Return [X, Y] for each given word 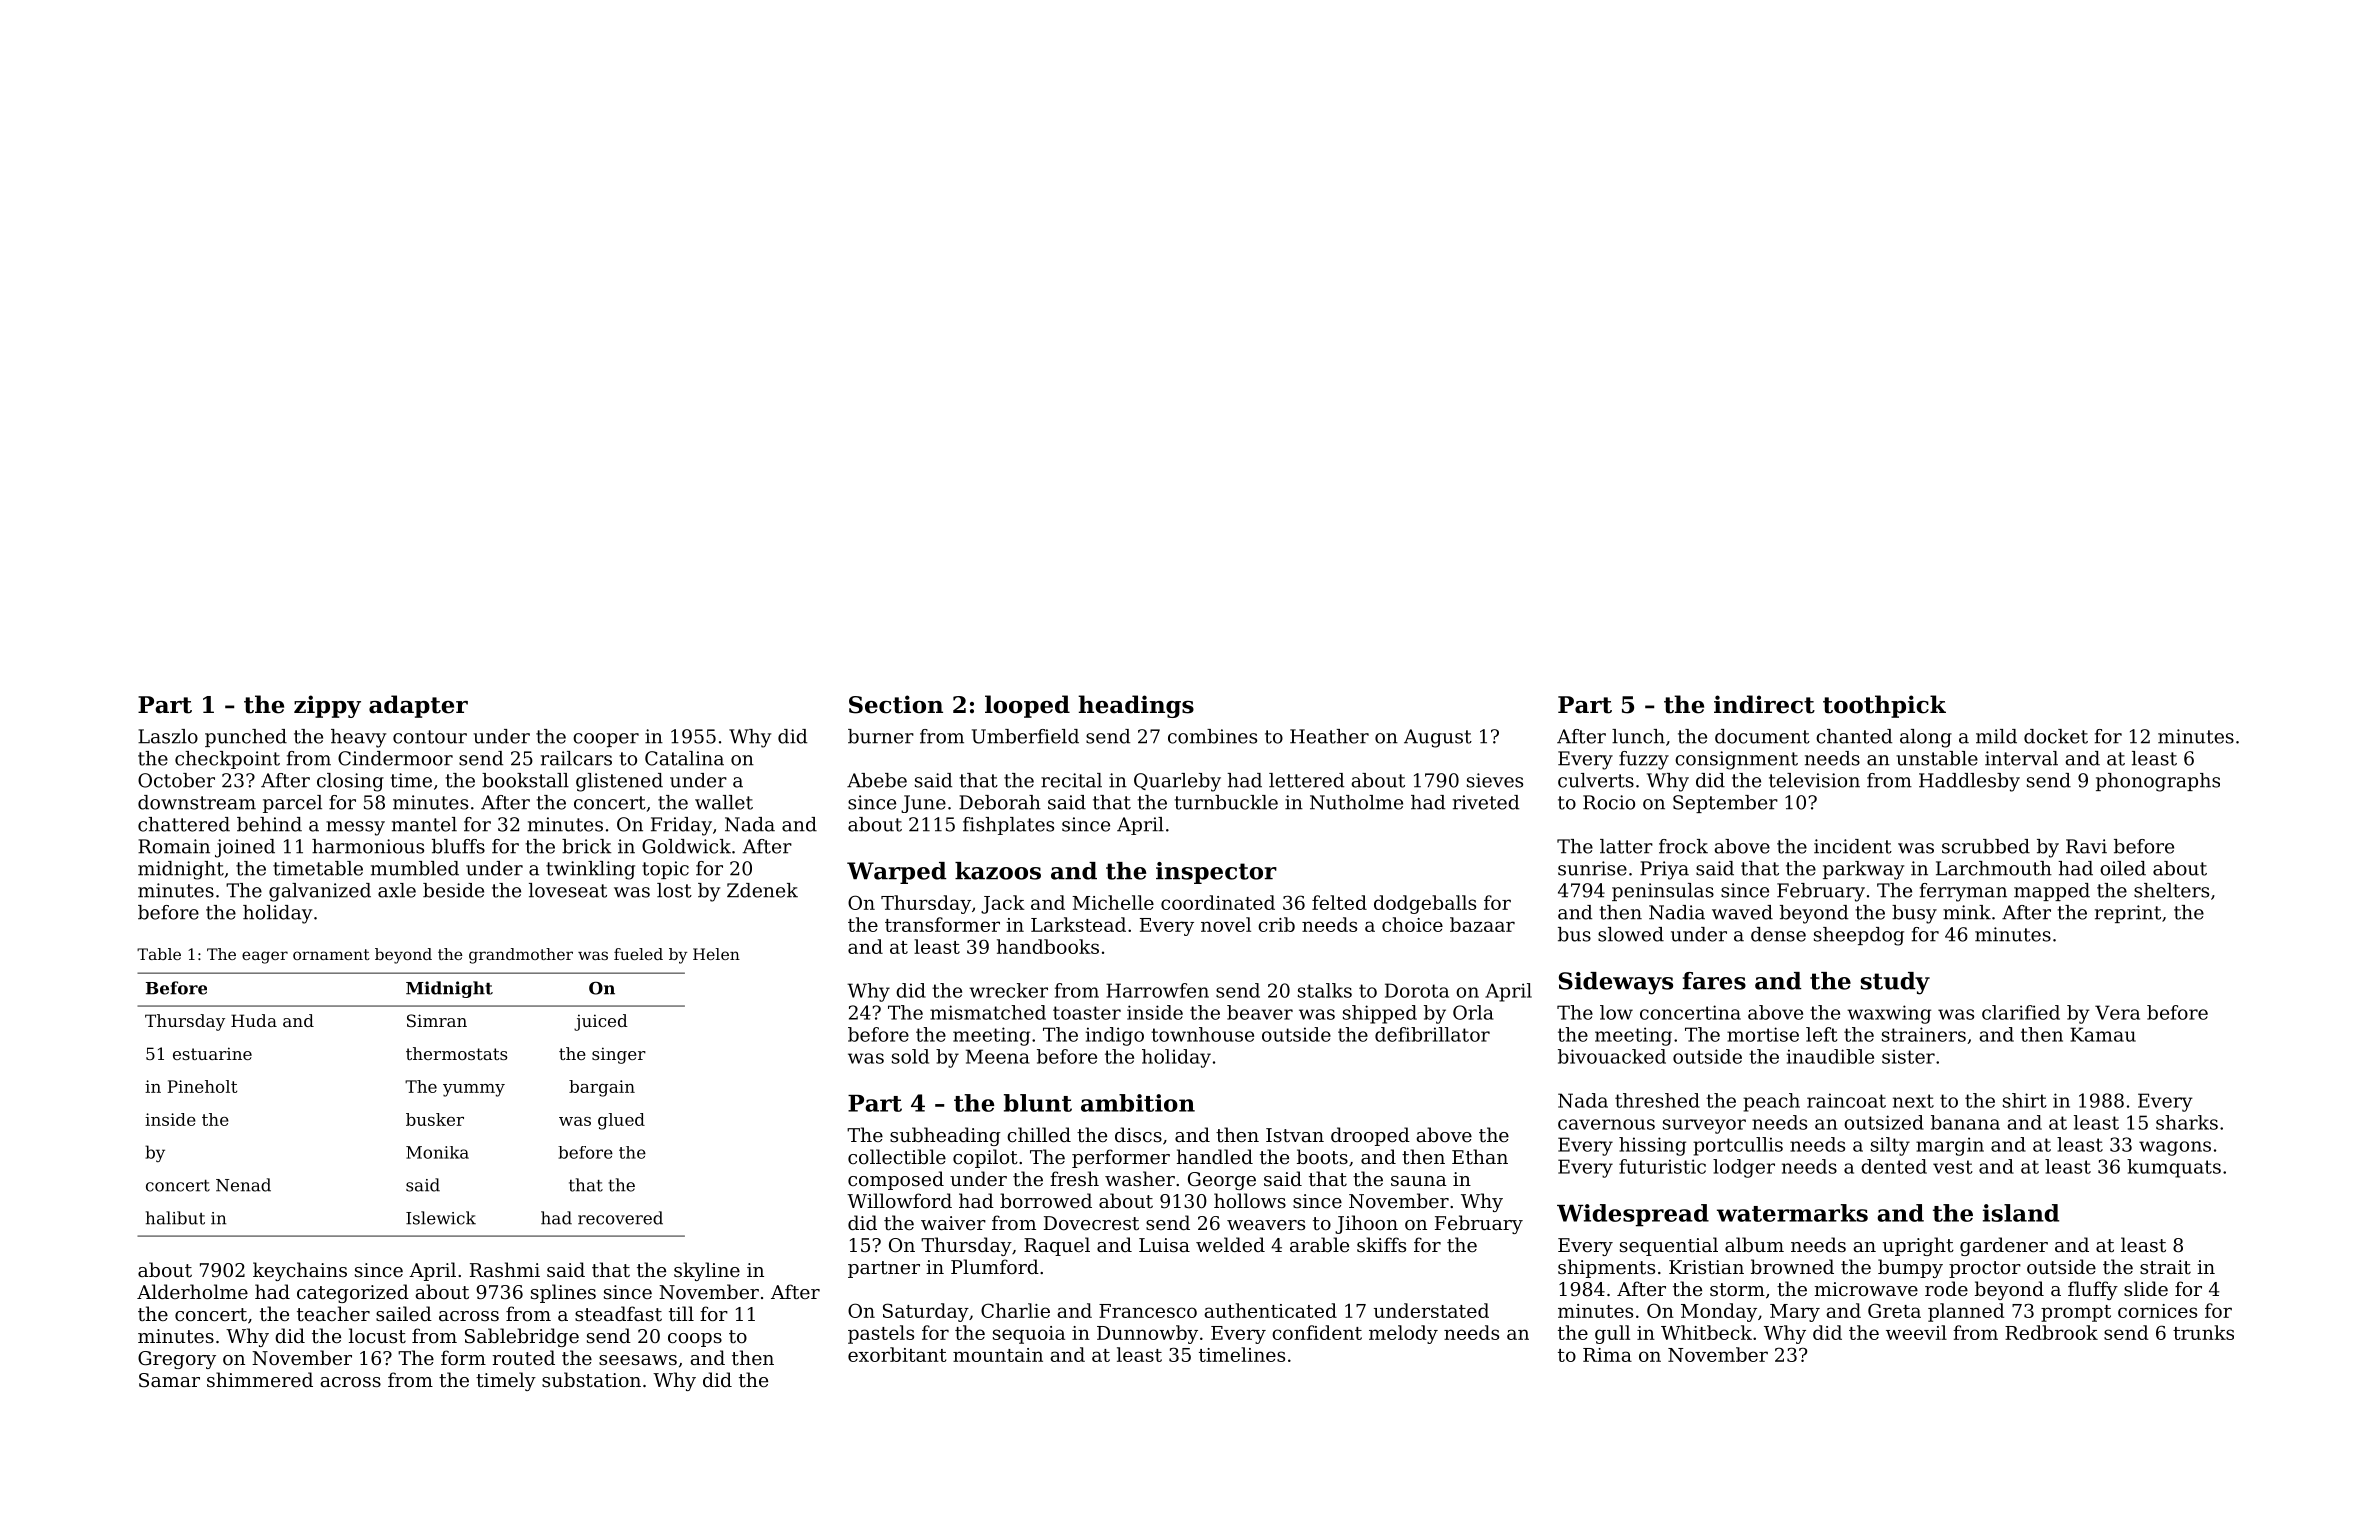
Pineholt [202, 1086]
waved [1742, 912]
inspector [1216, 873]
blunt [1038, 1103]
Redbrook [2051, 1332]
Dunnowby [1147, 1334]
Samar [169, 1380]
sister [1908, 1056]
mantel [424, 824]
